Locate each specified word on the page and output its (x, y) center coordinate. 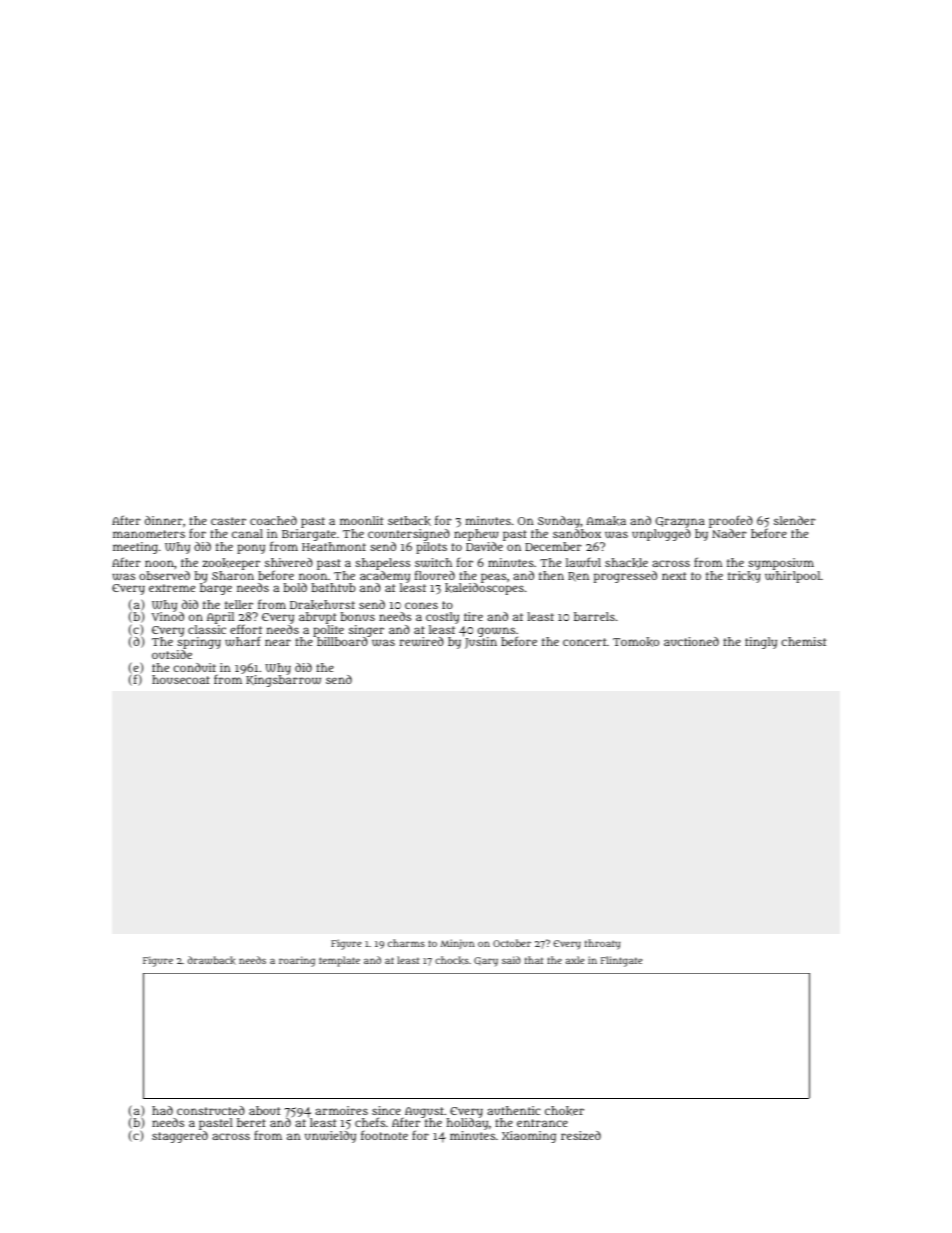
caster (228, 521)
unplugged (661, 535)
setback (409, 521)
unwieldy (330, 1137)
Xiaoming (529, 1137)
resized (581, 1135)
